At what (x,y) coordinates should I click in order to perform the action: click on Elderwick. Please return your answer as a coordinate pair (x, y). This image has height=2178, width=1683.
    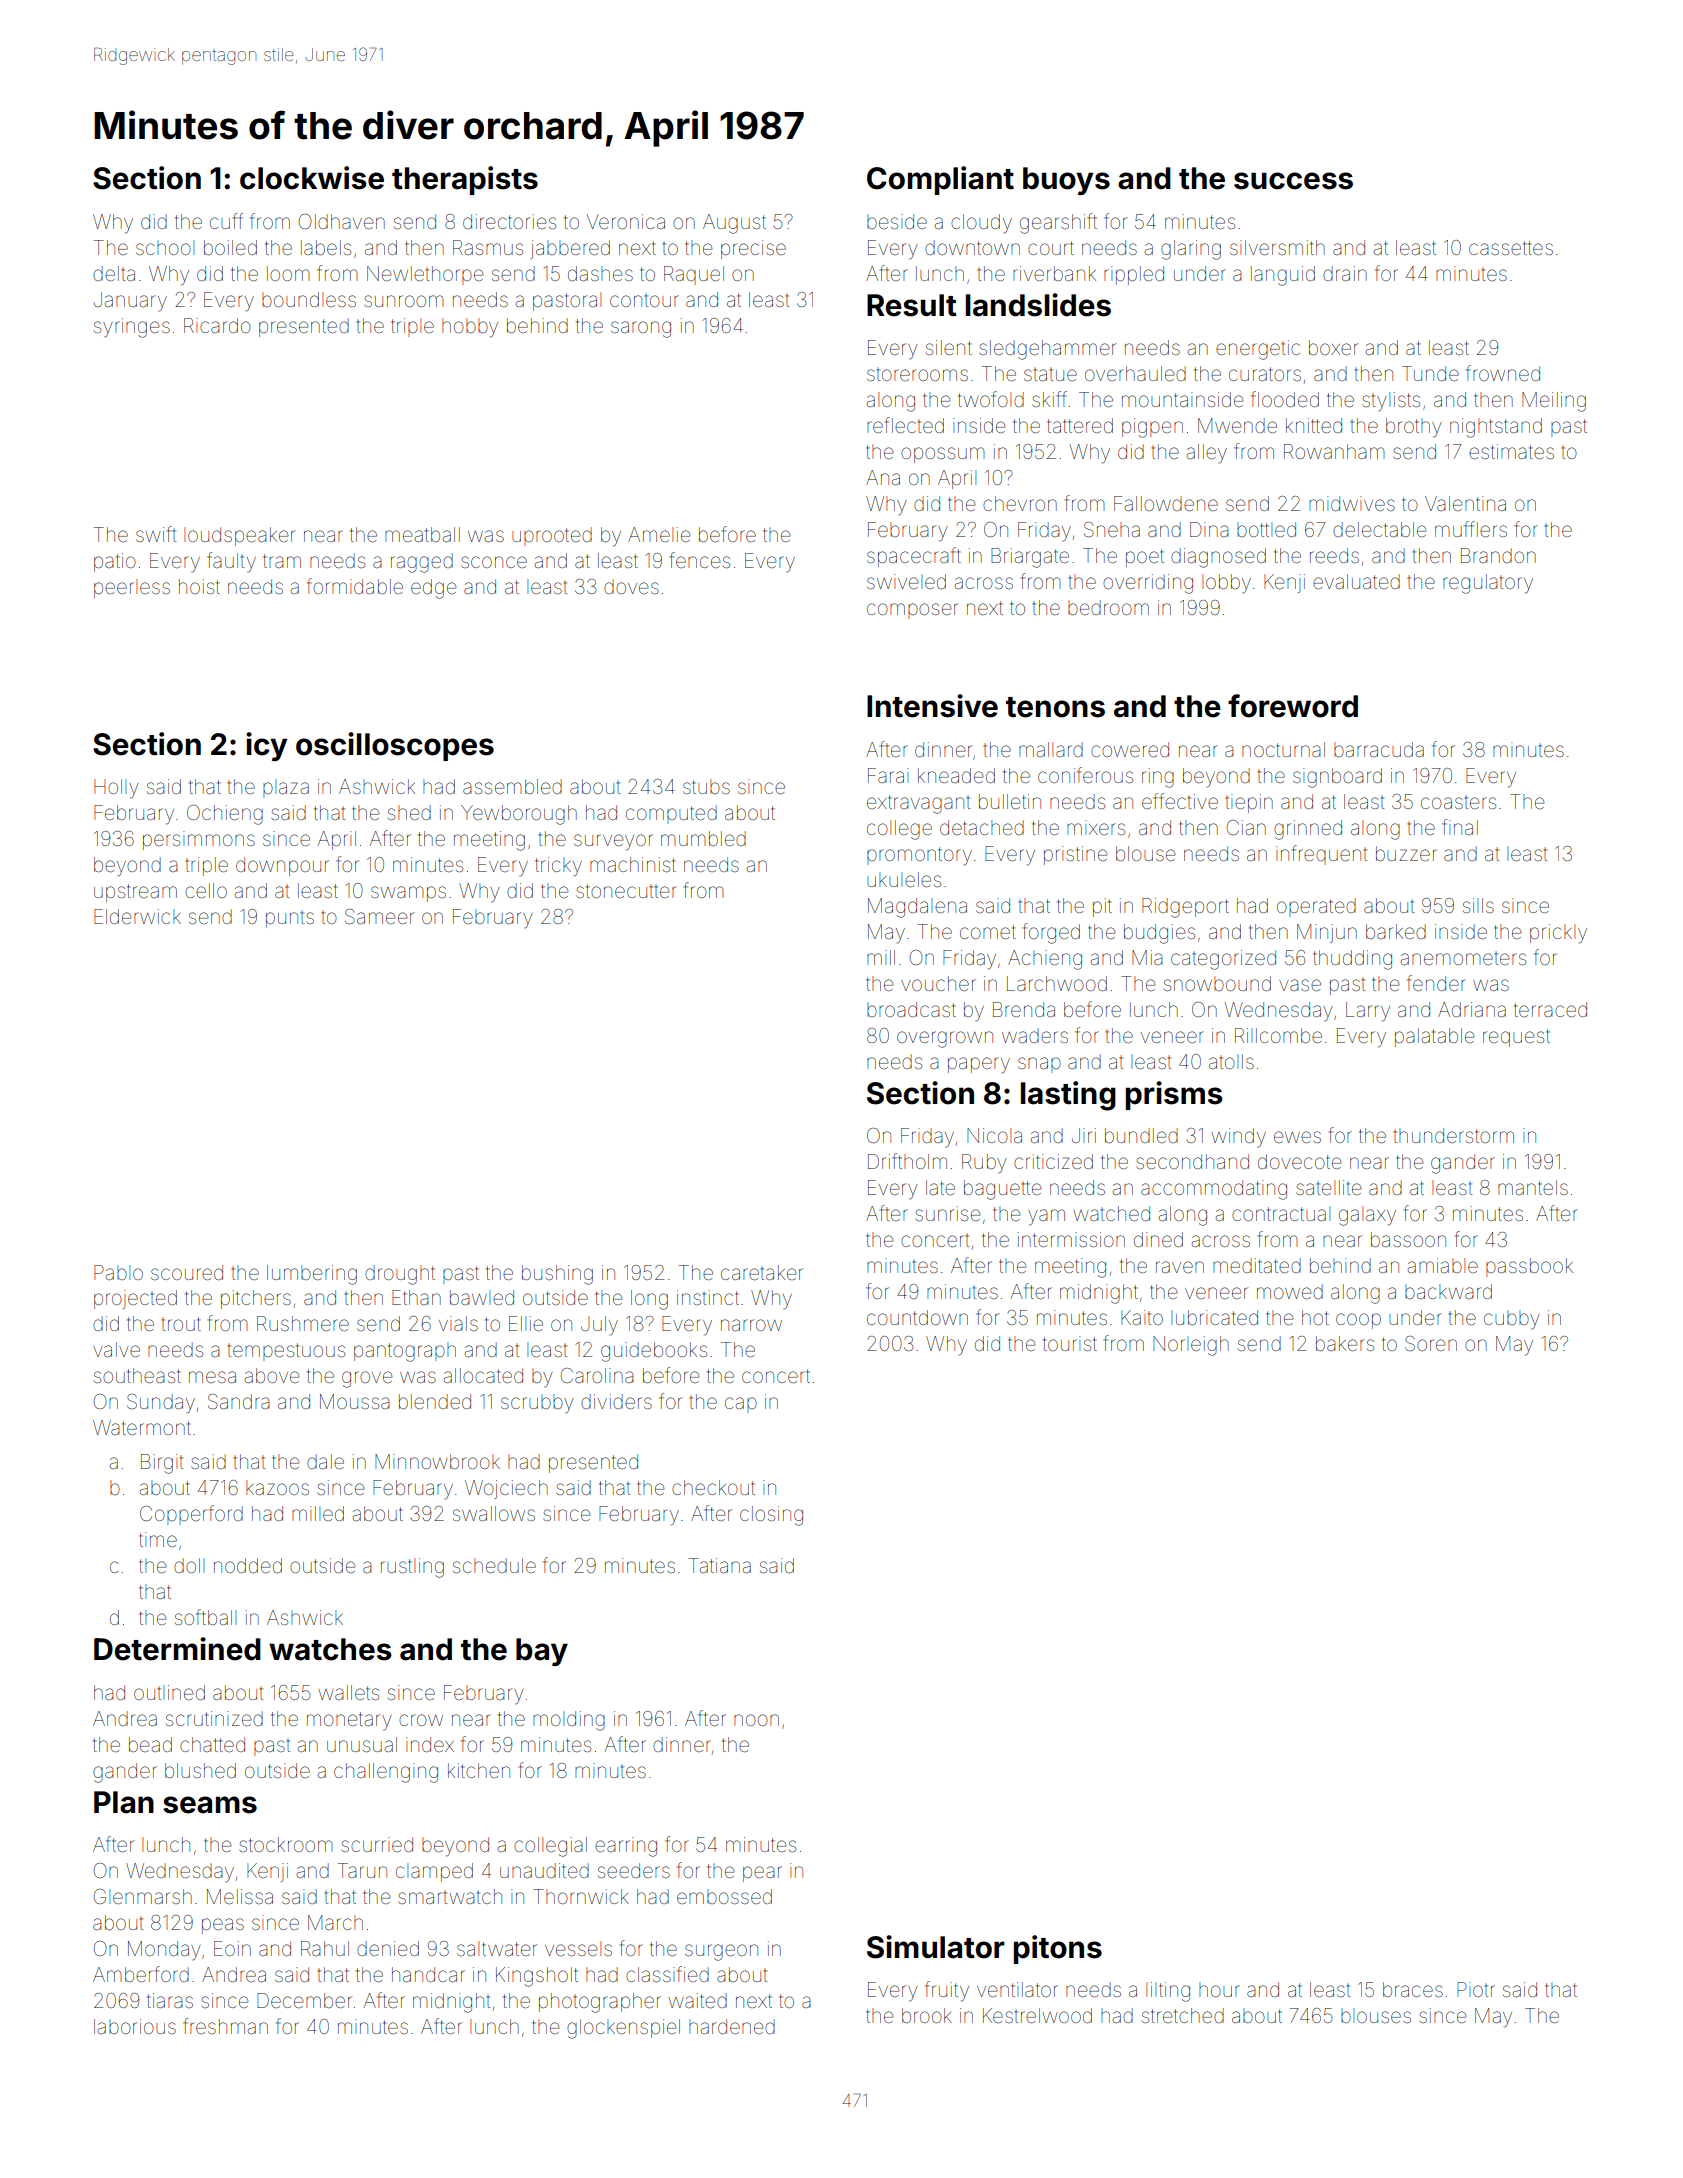
    Looking at the image, I should click on (137, 916).
